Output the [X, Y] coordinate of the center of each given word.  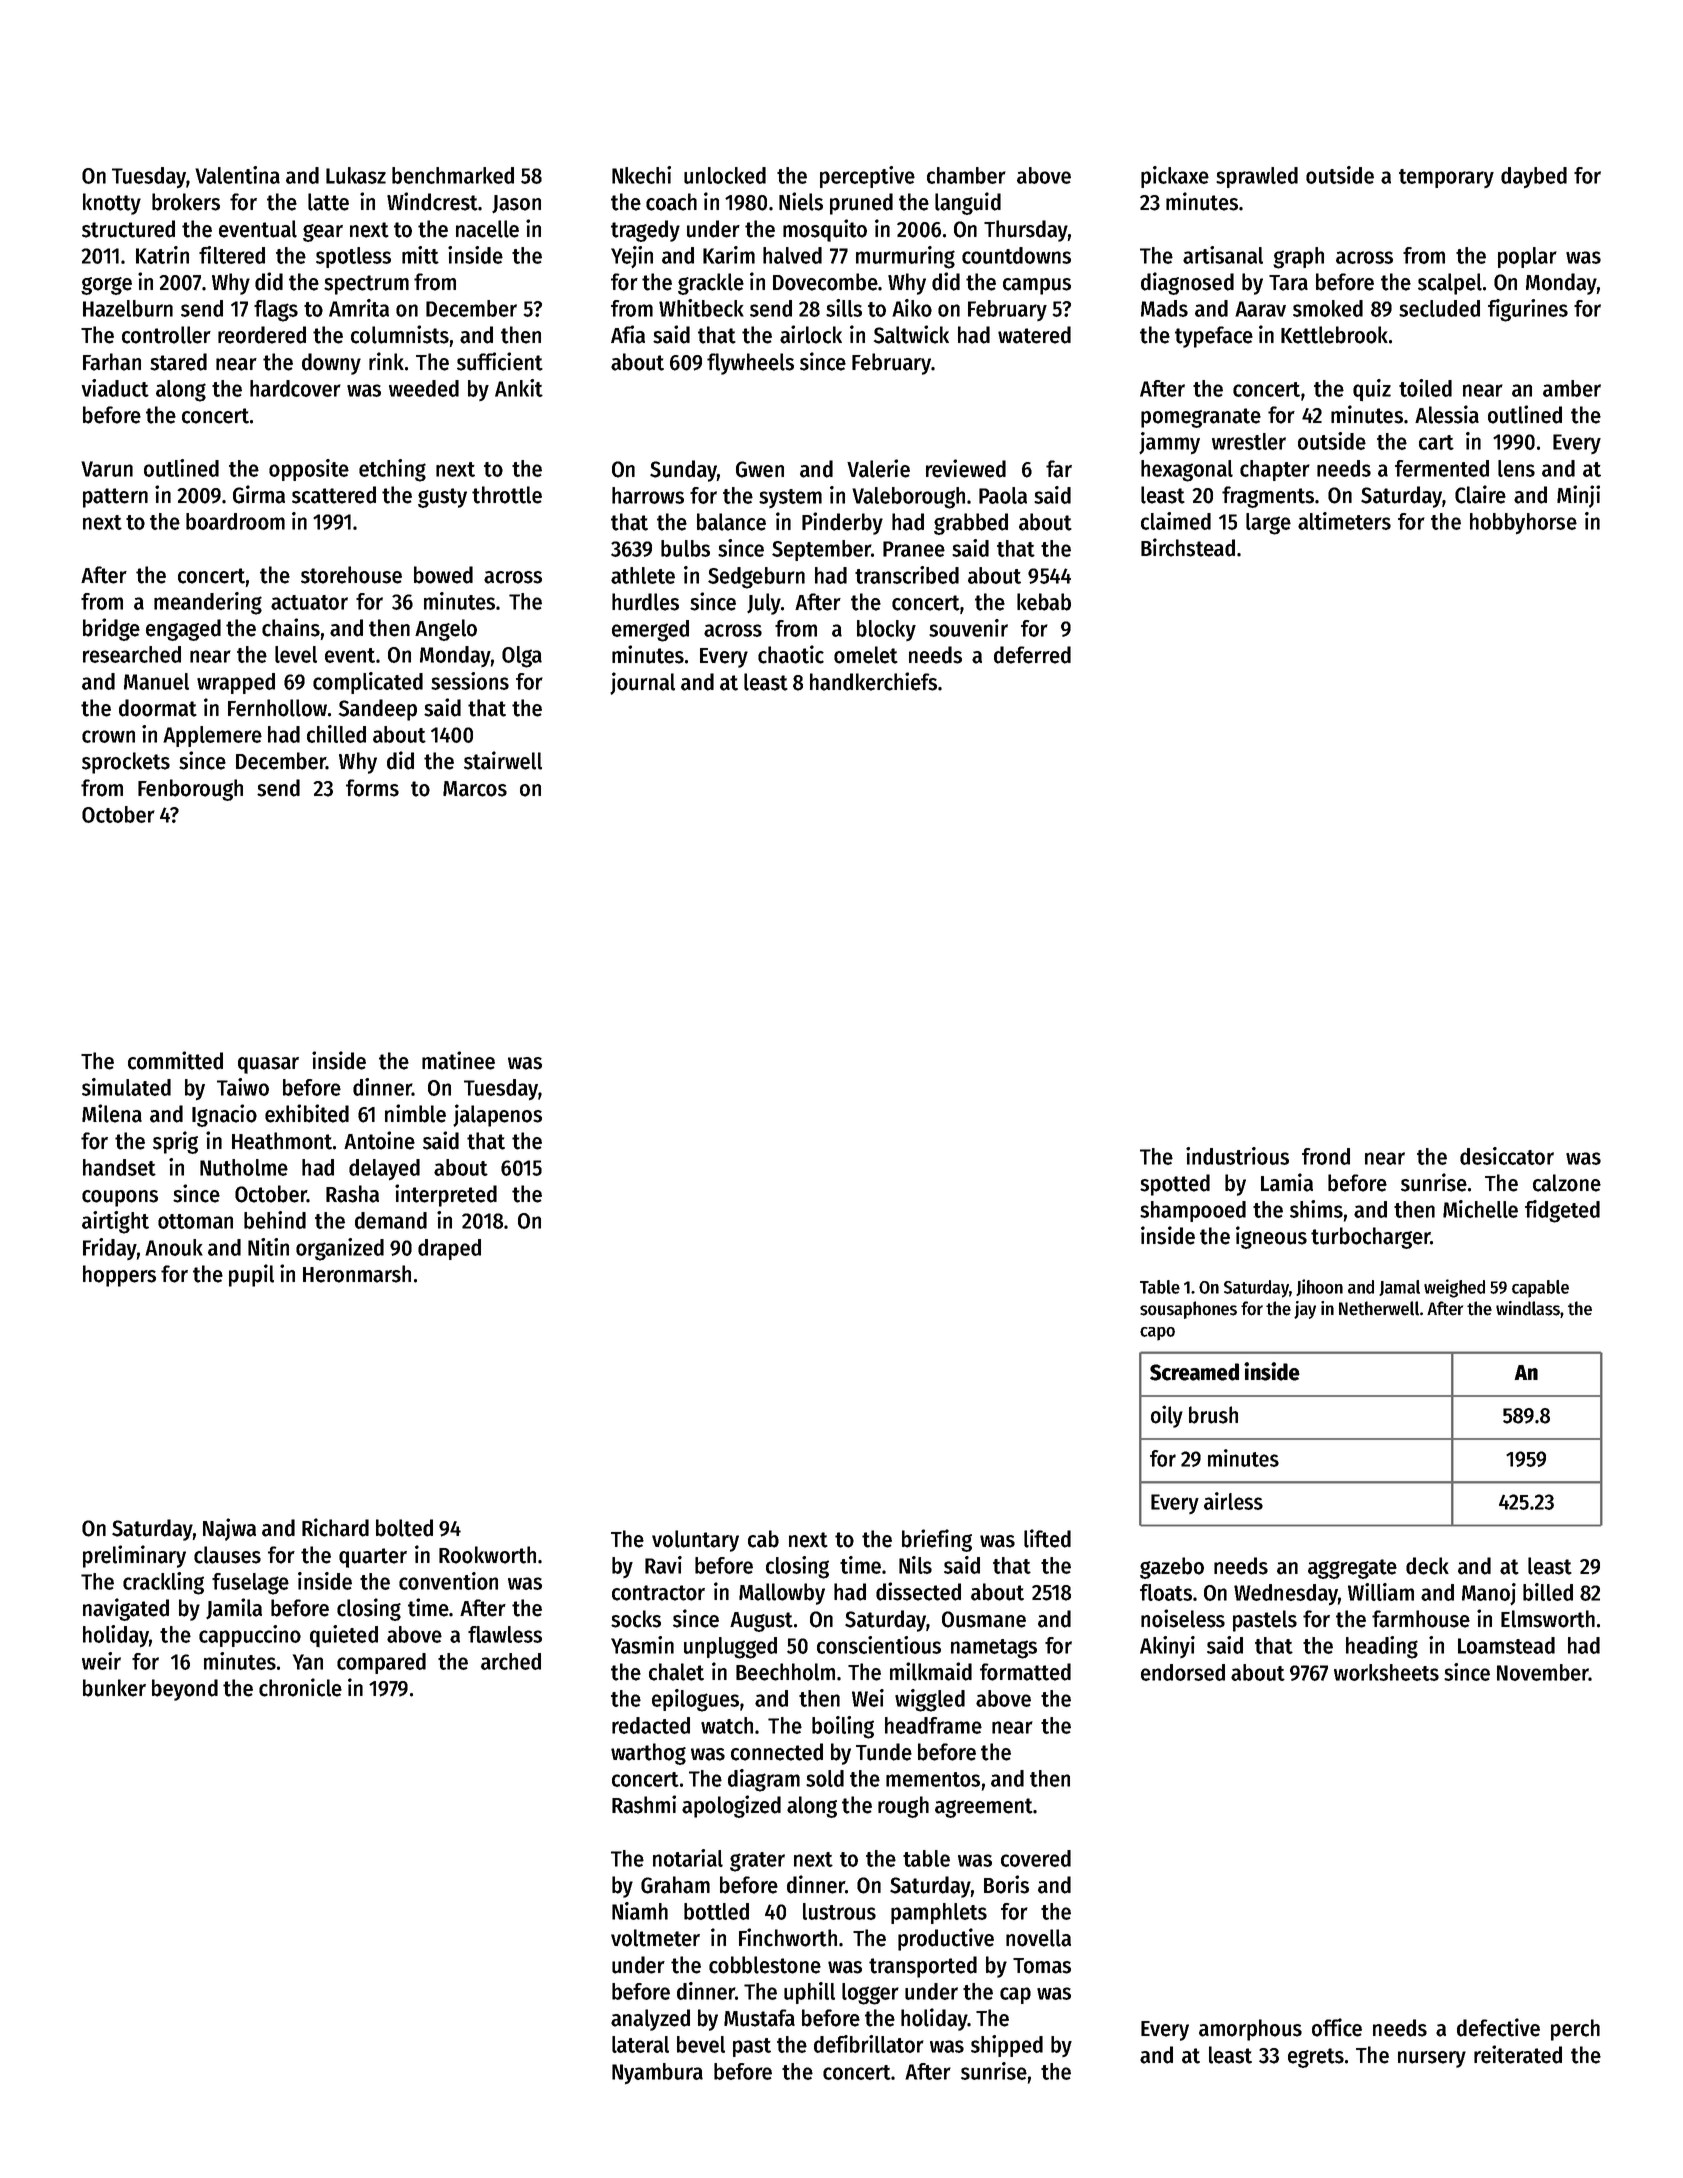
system [790, 498]
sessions [470, 681]
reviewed [966, 468]
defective [1498, 2027]
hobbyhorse [1523, 523]
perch [1575, 2030]
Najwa [229, 1529]
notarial [688, 1858]
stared [178, 362]
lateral [640, 2044]
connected [777, 1752]
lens [1516, 468]
